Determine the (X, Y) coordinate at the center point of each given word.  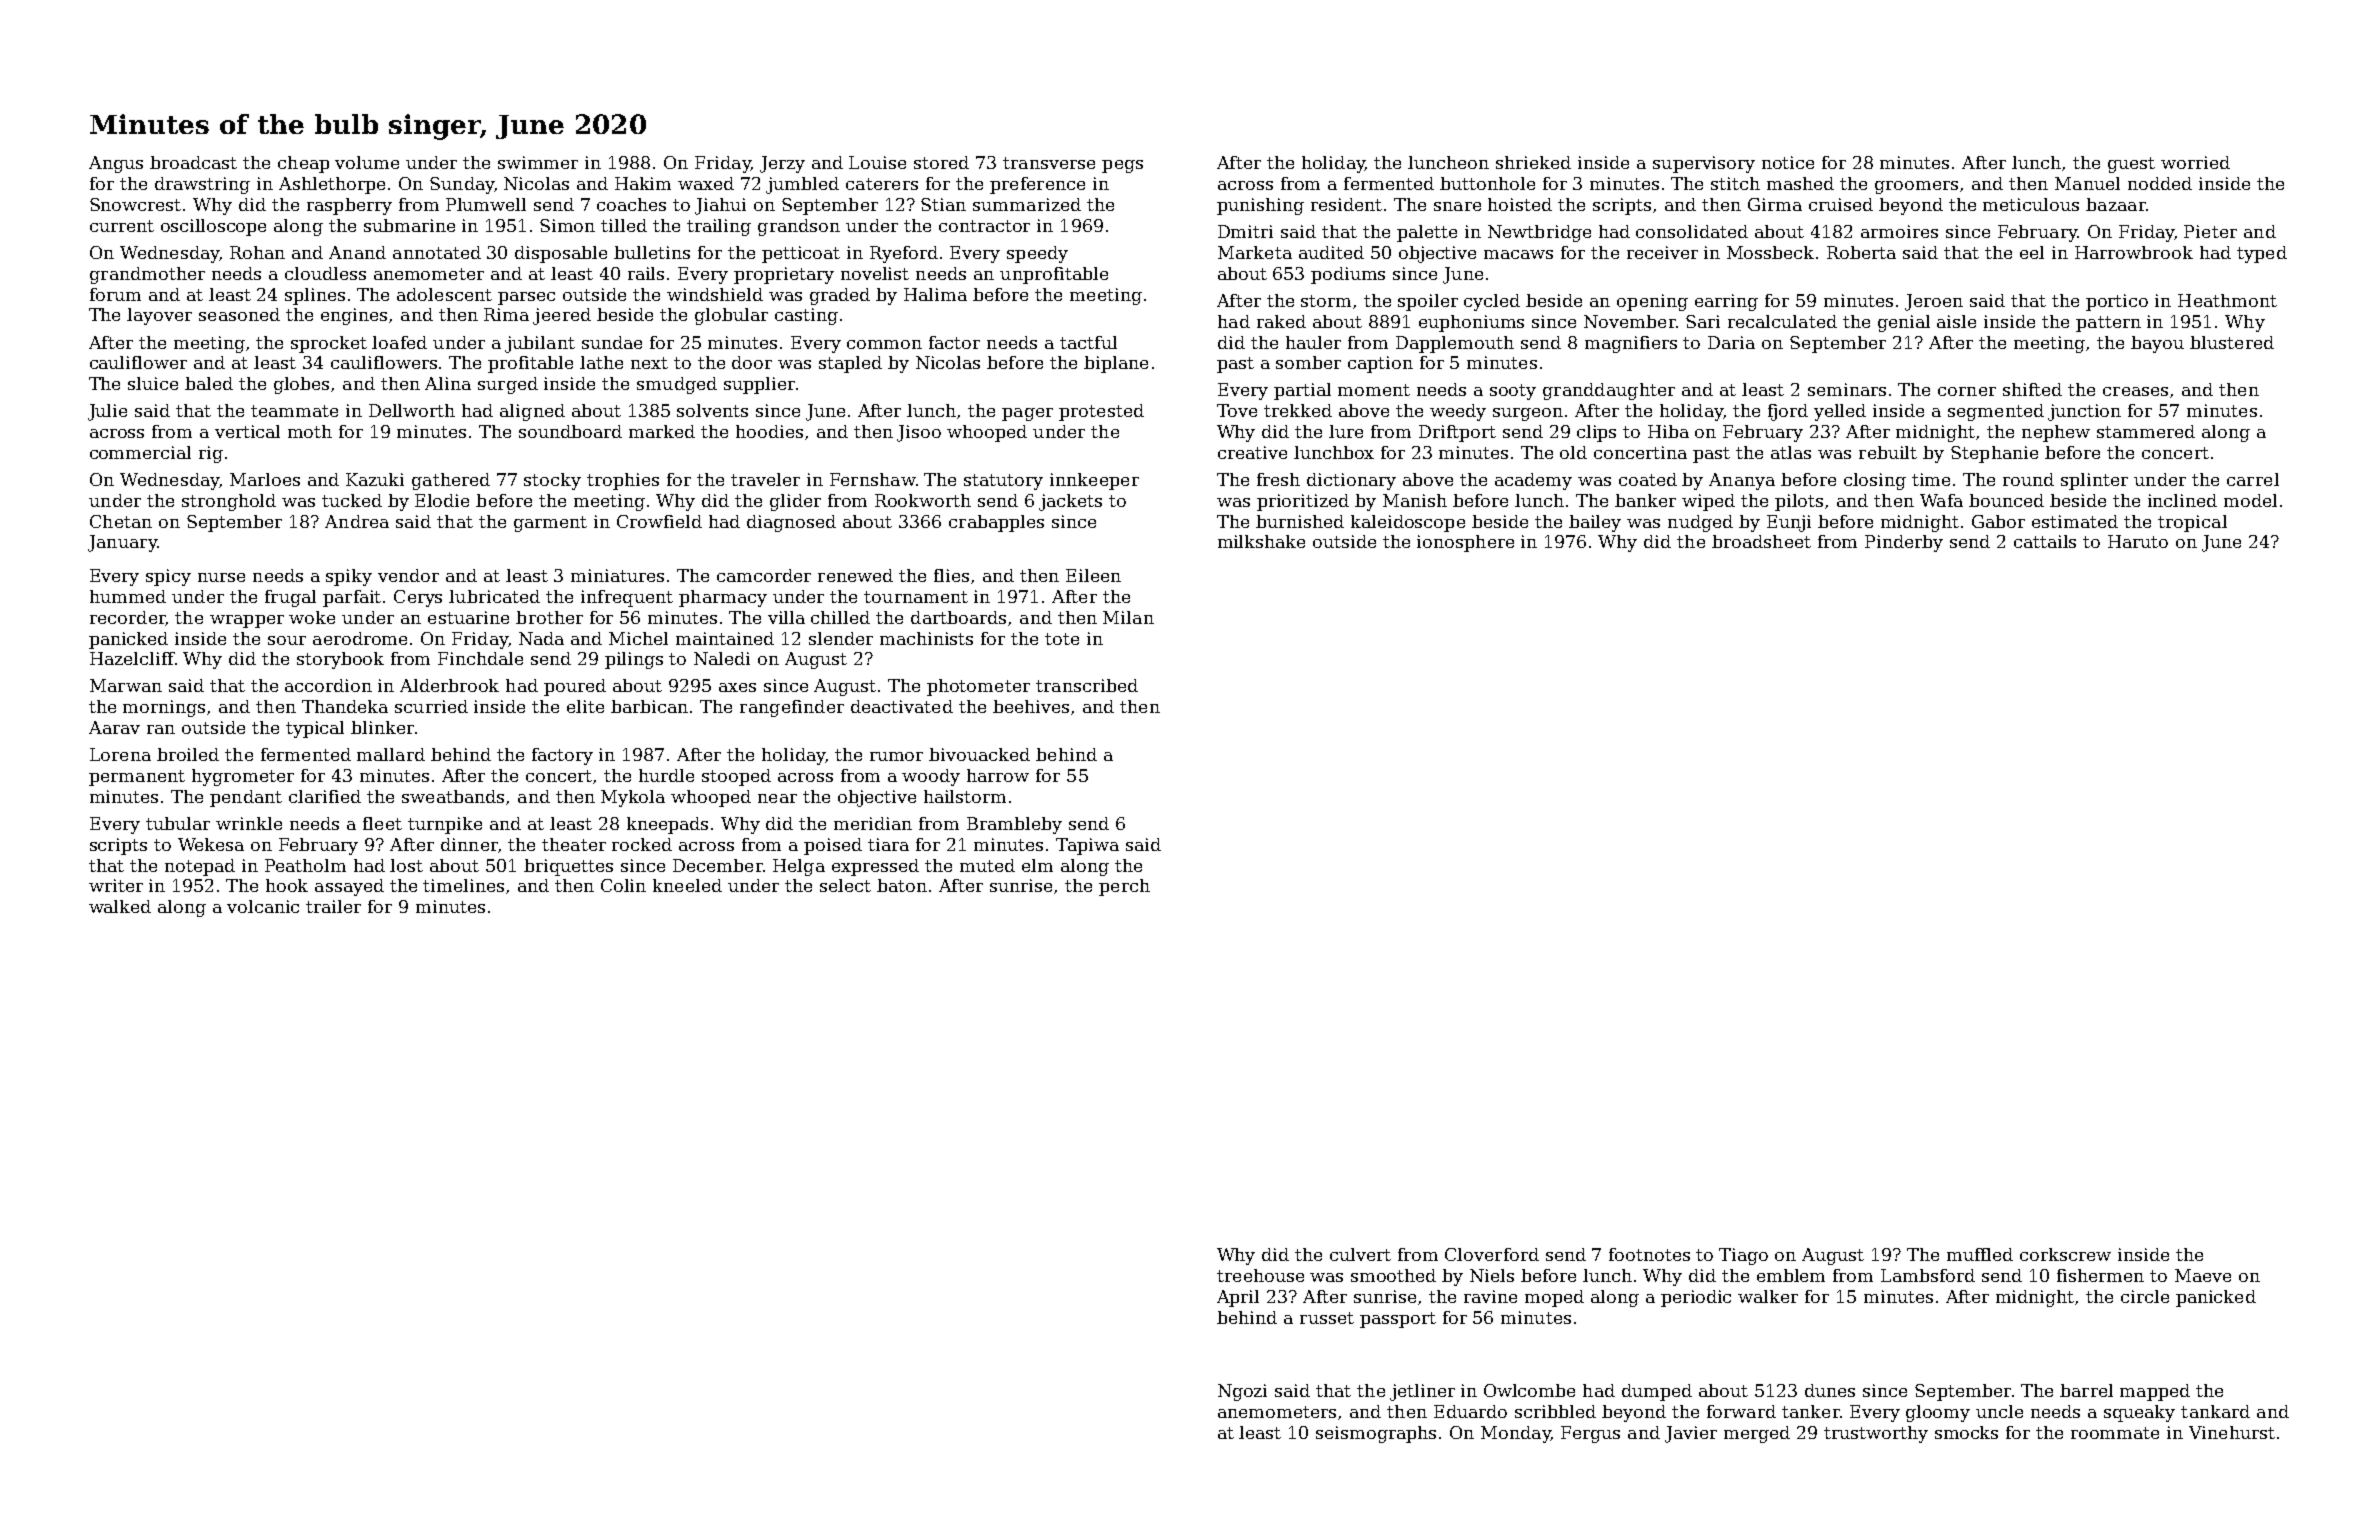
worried (2195, 162)
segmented (1996, 412)
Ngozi (1242, 1392)
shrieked (1533, 162)
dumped (1657, 1392)
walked (120, 906)
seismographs (1376, 1434)
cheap (303, 164)
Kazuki (375, 479)
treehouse (1260, 1275)
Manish (1415, 500)
